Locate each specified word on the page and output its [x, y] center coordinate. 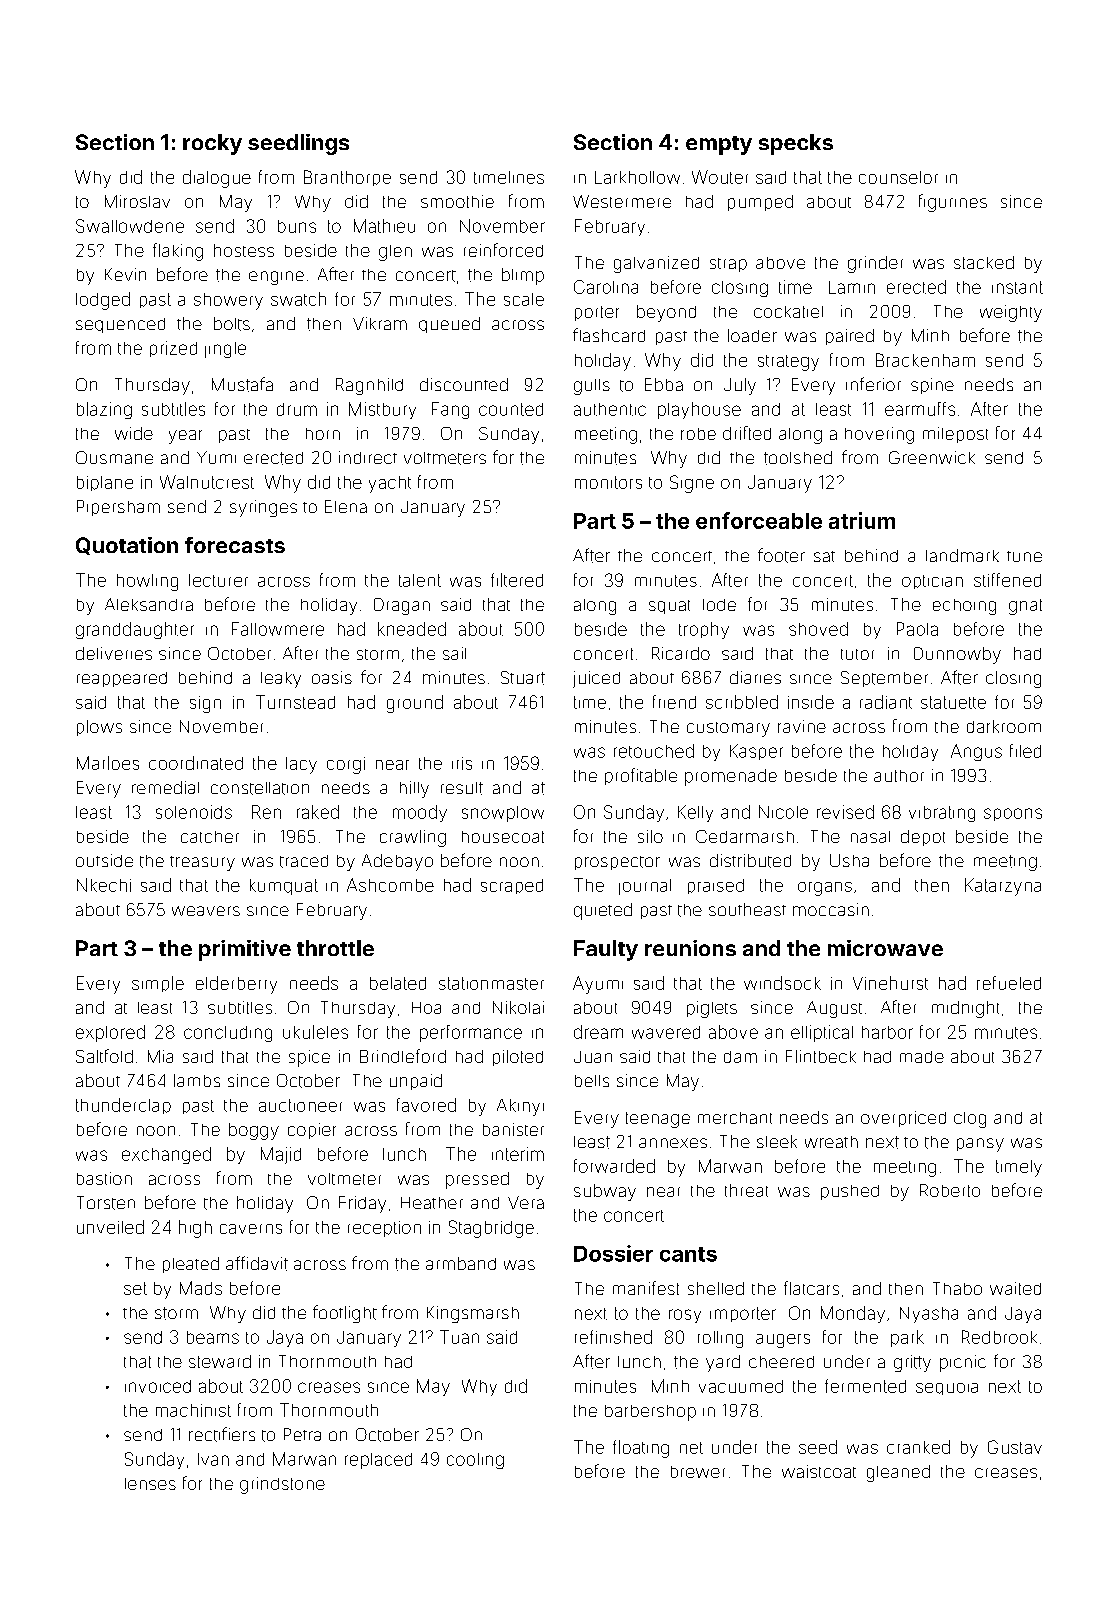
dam [740, 1057]
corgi [346, 765]
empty [719, 145]
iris [462, 763]
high [195, 1229]
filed [1025, 751]
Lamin [852, 287]
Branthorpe [347, 178]
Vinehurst [890, 983]
